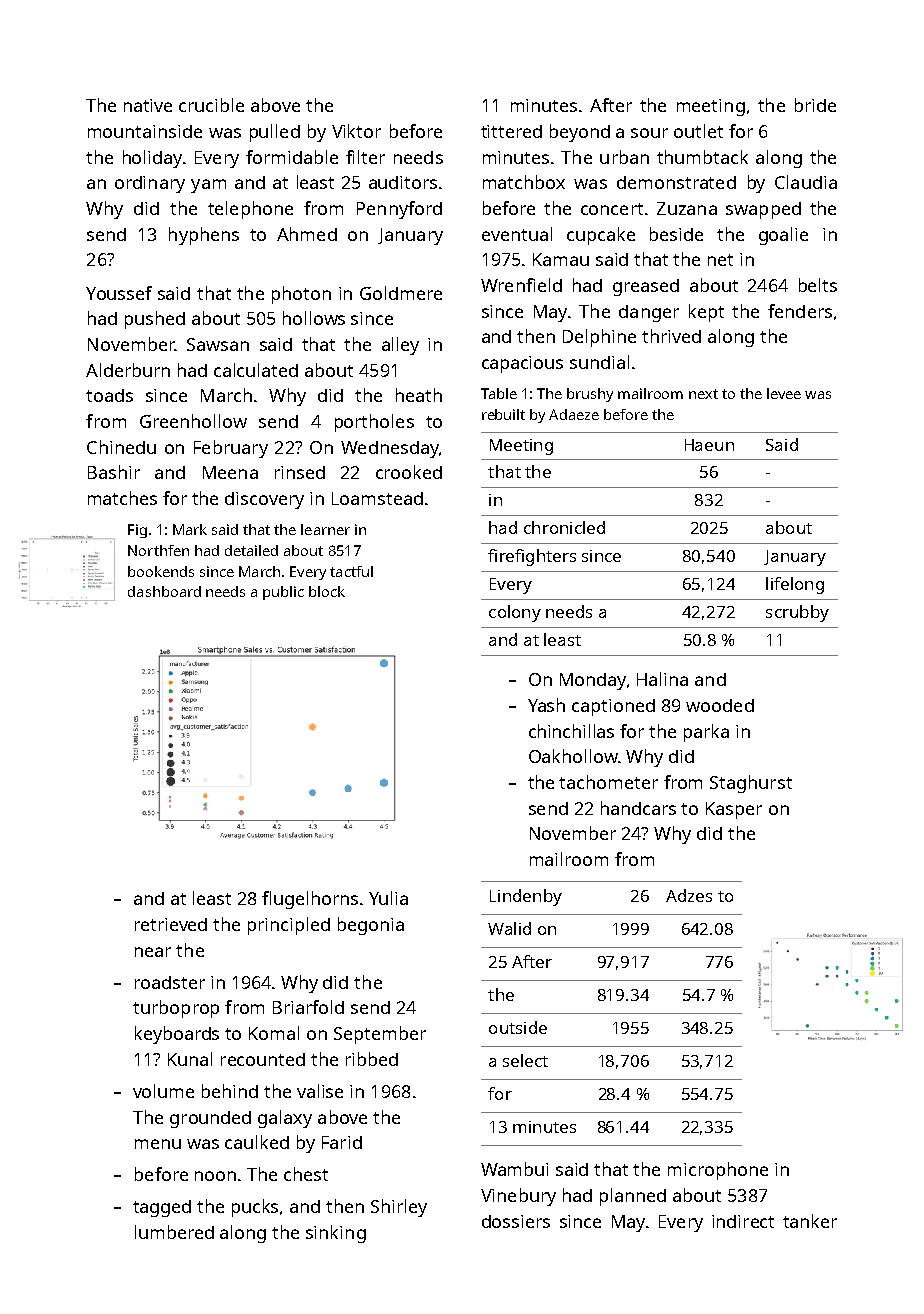 The width and height of the screenshot is (924, 1314). I want to click on Youssef, so click(119, 293).
